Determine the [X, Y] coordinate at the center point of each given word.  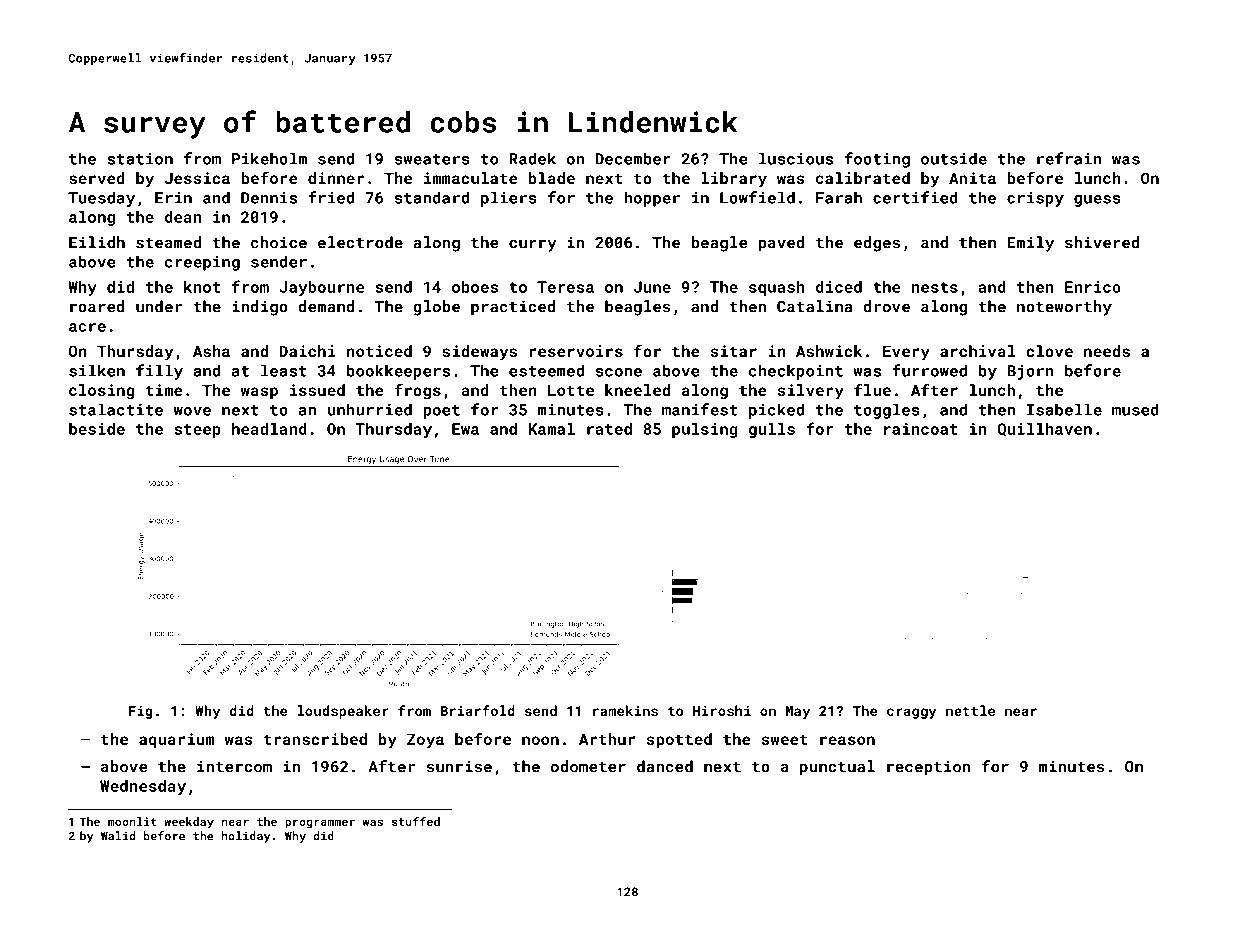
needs [1107, 351]
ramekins [625, 710]
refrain [1069, 158]
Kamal [552, 429]
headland [269, 429]
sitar [734, 351]
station [140, 159]
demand [326, 306]
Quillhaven [1044, 430]
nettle [970, 710]
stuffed [416, 821]
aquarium [177, 740]
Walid [118, 836]
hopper [652, 199]
